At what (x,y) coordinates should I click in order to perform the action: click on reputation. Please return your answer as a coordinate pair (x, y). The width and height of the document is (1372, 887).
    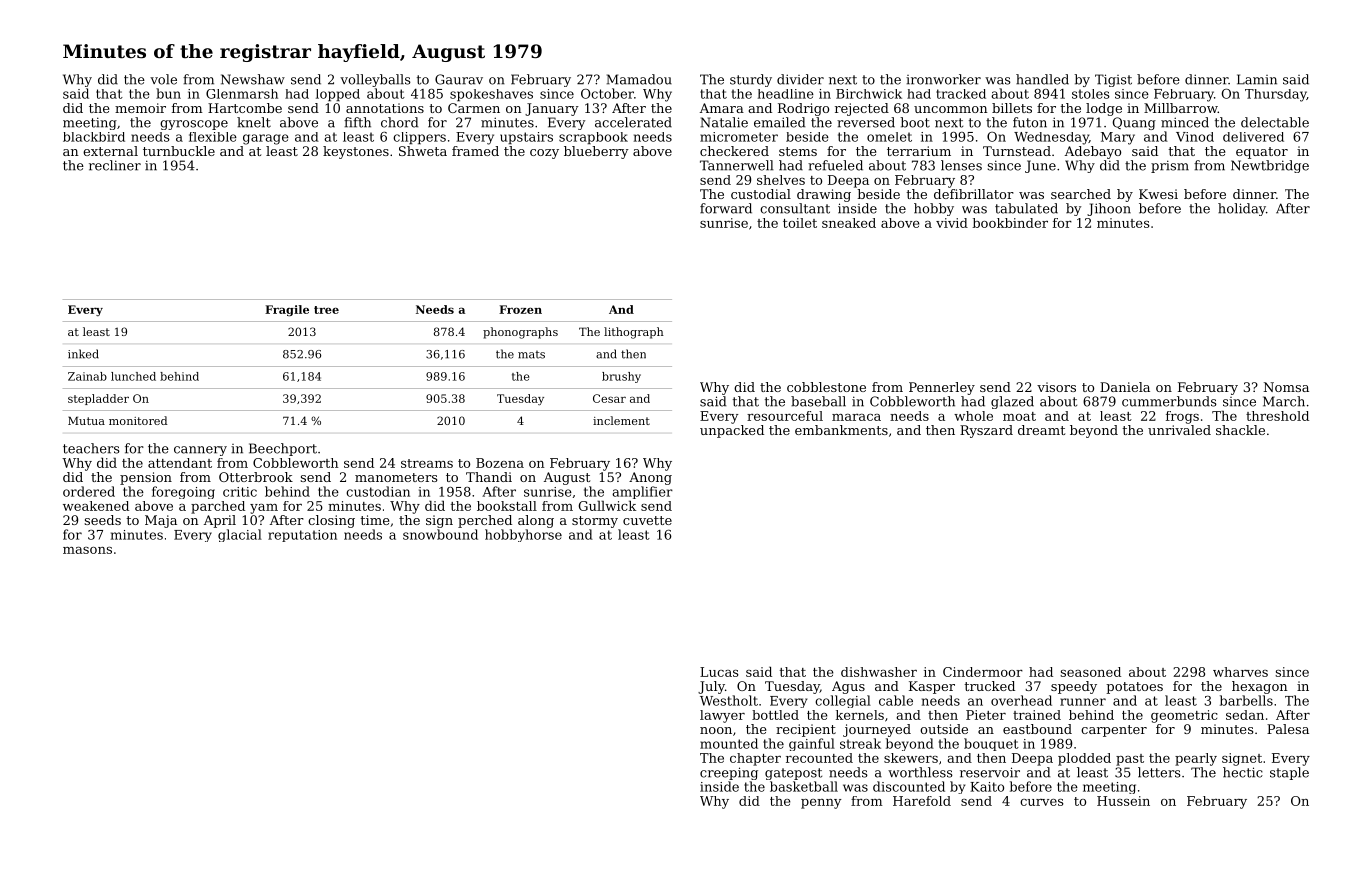
    Looking at the image, I should click on (302, 536).
